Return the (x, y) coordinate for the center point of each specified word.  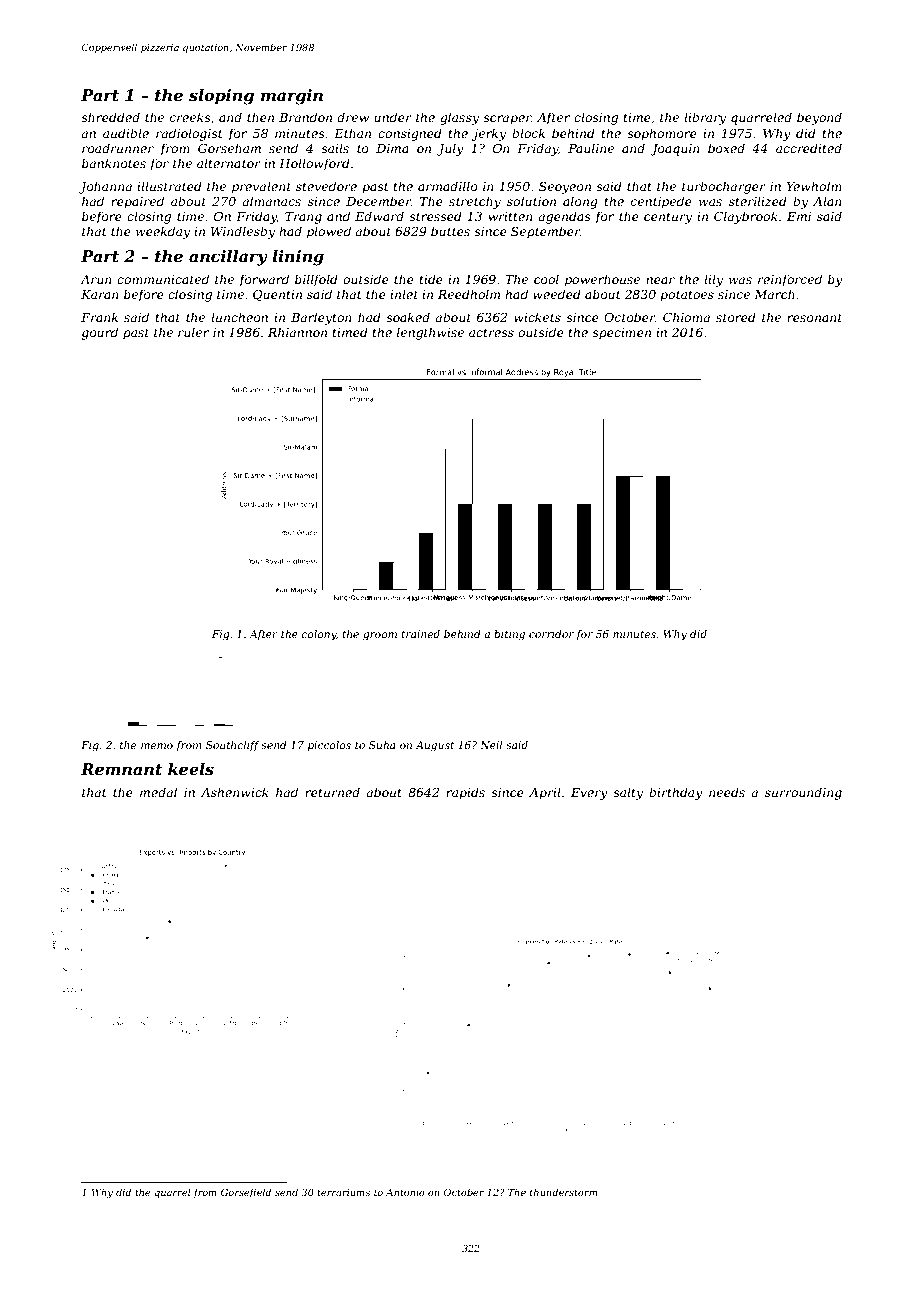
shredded (110, 117)
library (705, 118)
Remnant (121, 769)
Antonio (405, 1192)
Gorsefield (246, 1193)
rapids (465, 793)
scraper (507, 120)
